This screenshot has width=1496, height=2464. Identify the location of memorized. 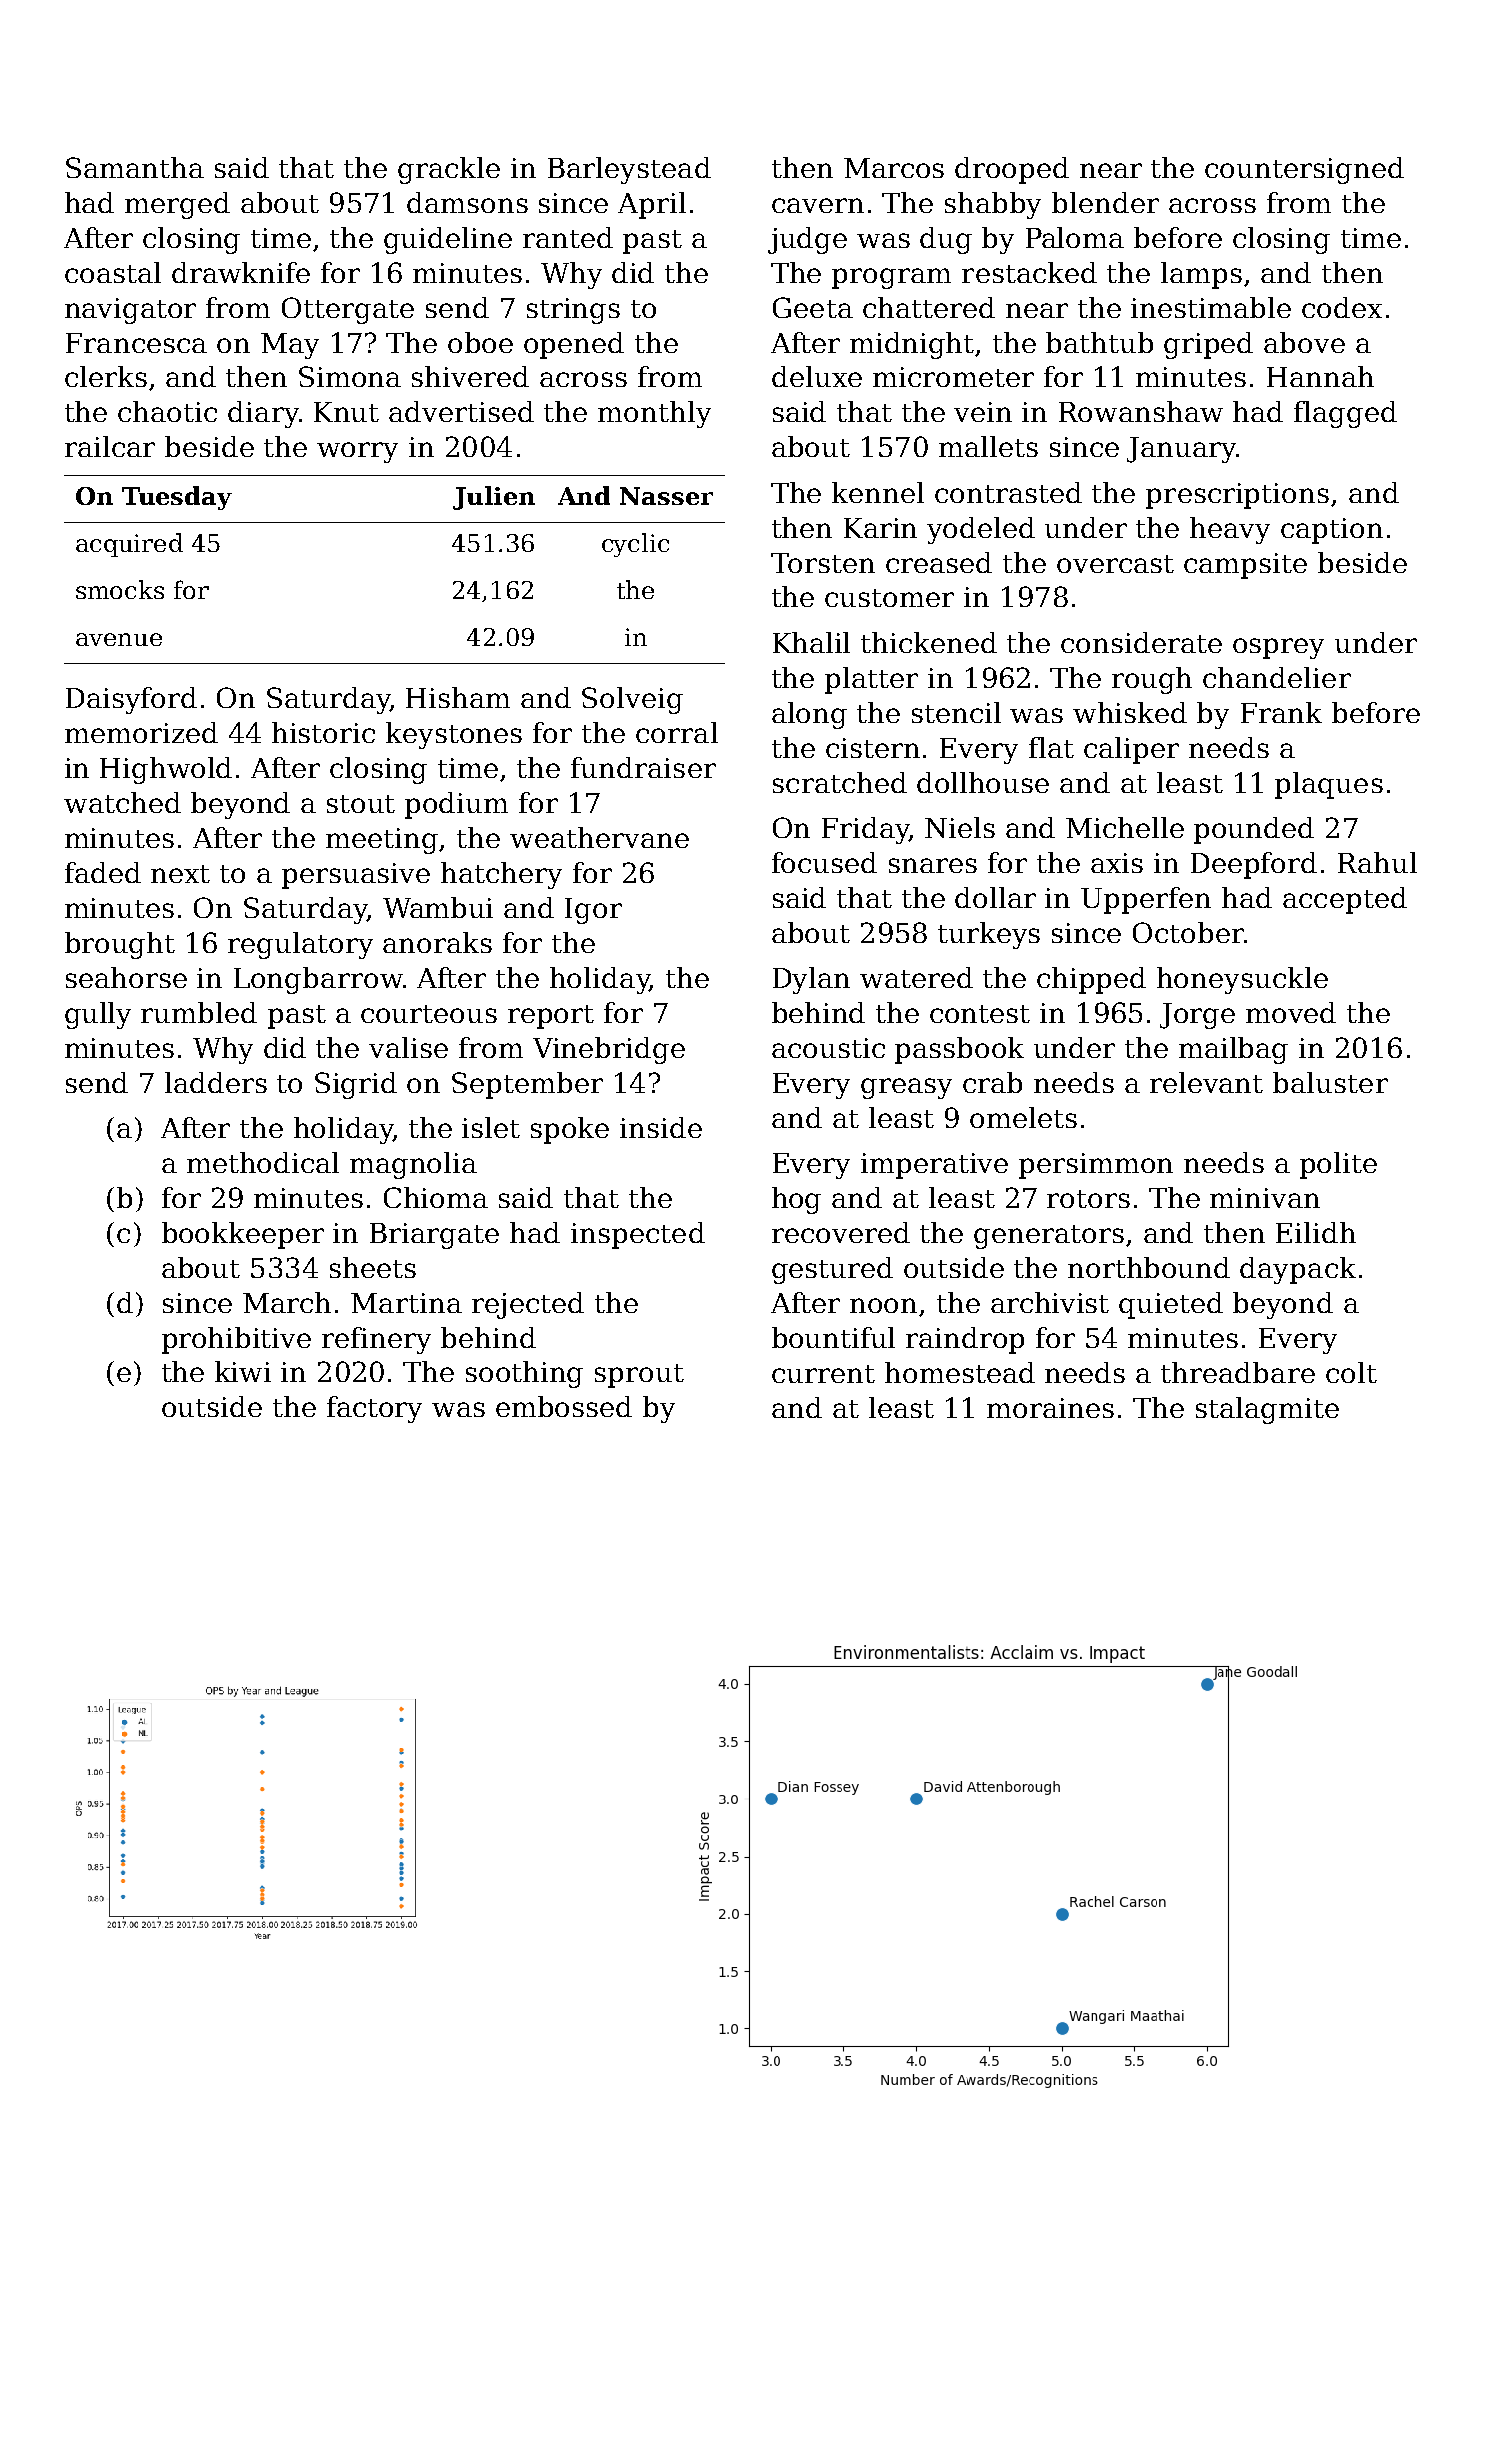
(141, 732).
